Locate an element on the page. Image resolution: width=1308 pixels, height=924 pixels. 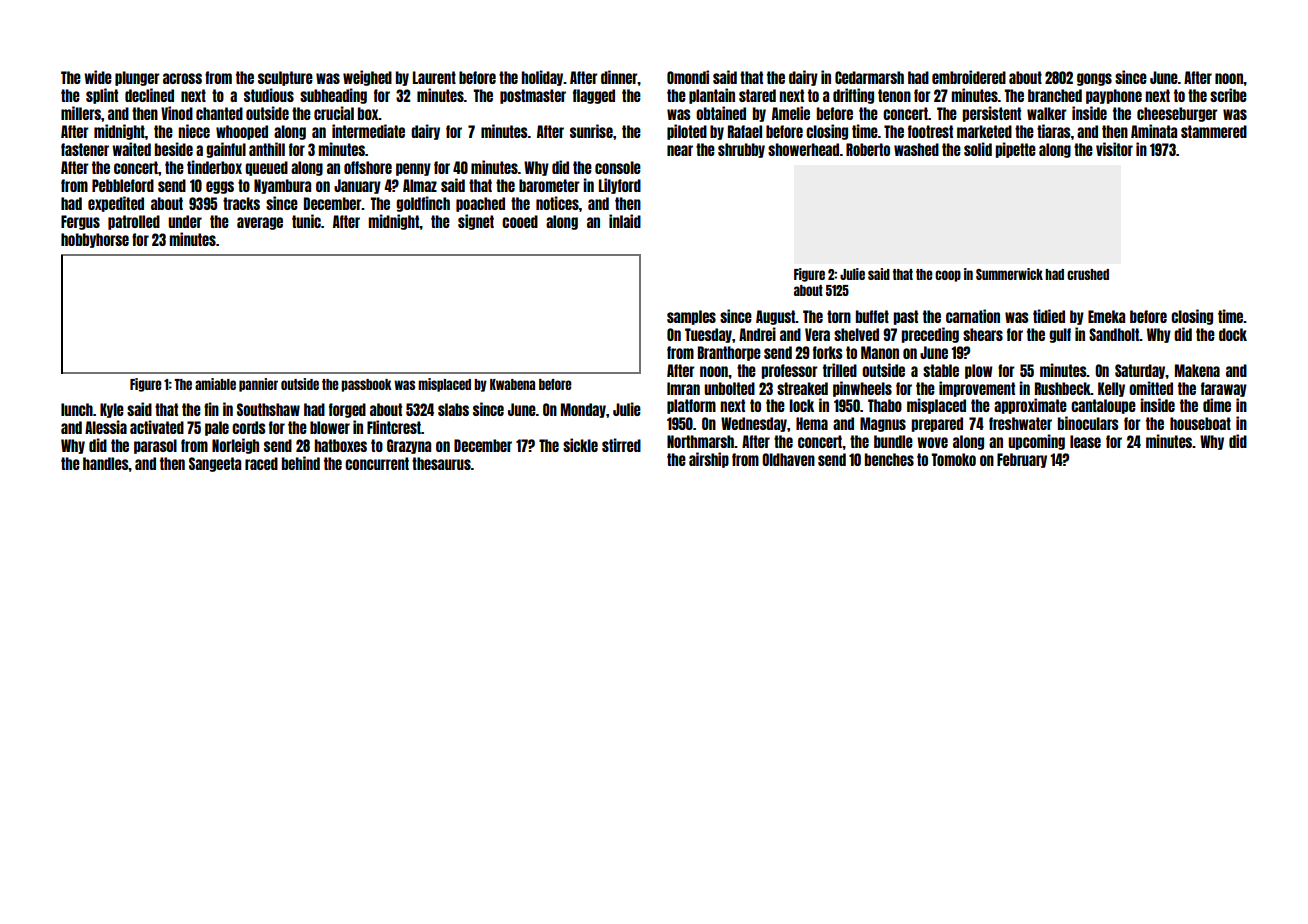
Summerwick is located at coordinates (1009, 274).
